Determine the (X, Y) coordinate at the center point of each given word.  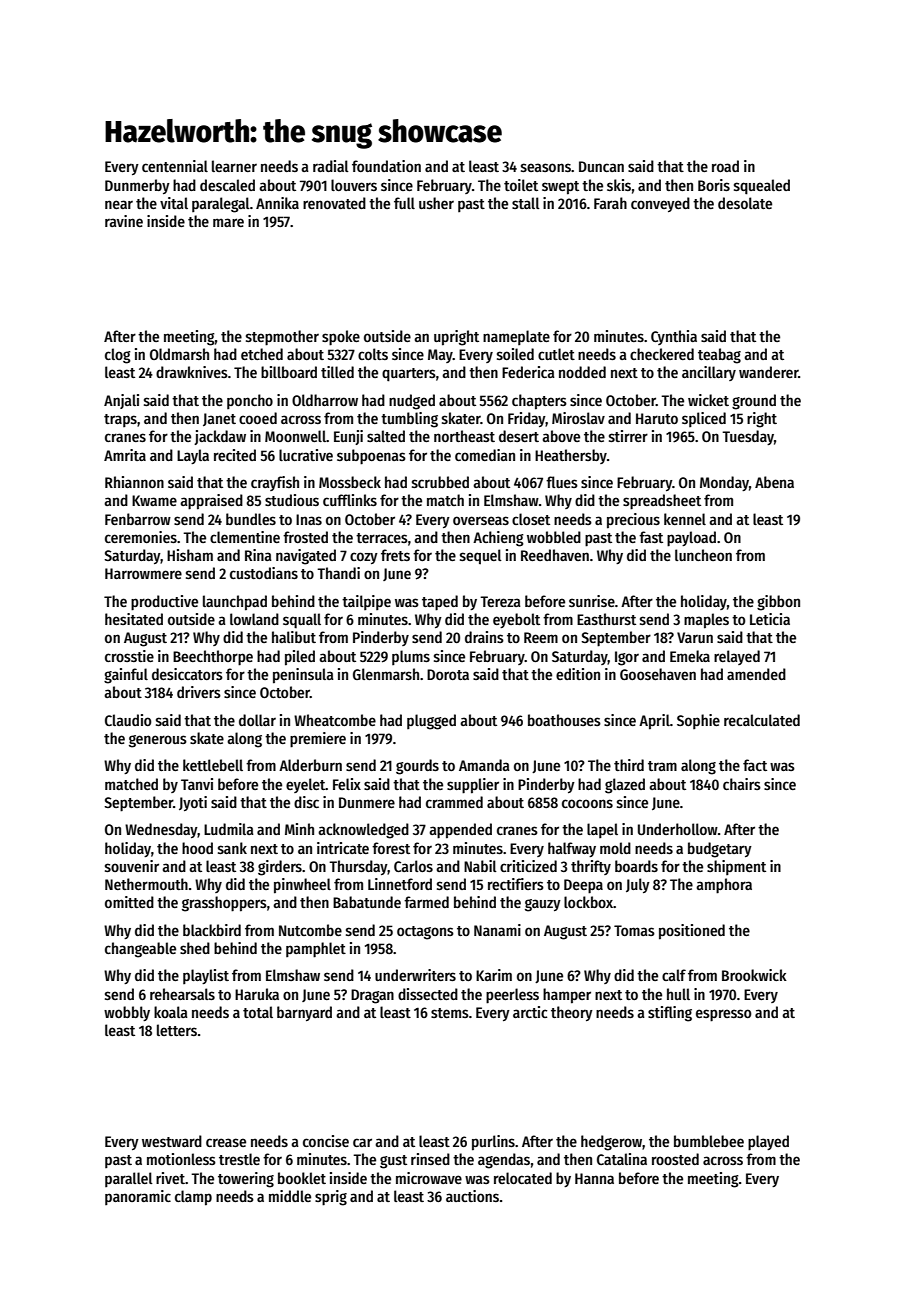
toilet (521, 185)
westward (172, 1141)
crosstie (129, 656)
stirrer (628, 436)
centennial (175, 166)
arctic (530, 1012)
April (654, 722)
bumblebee (709, 1141)
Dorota (448, 674)
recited (235, 455)
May (440, 356)
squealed (762, 187)
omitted (129, 902)
